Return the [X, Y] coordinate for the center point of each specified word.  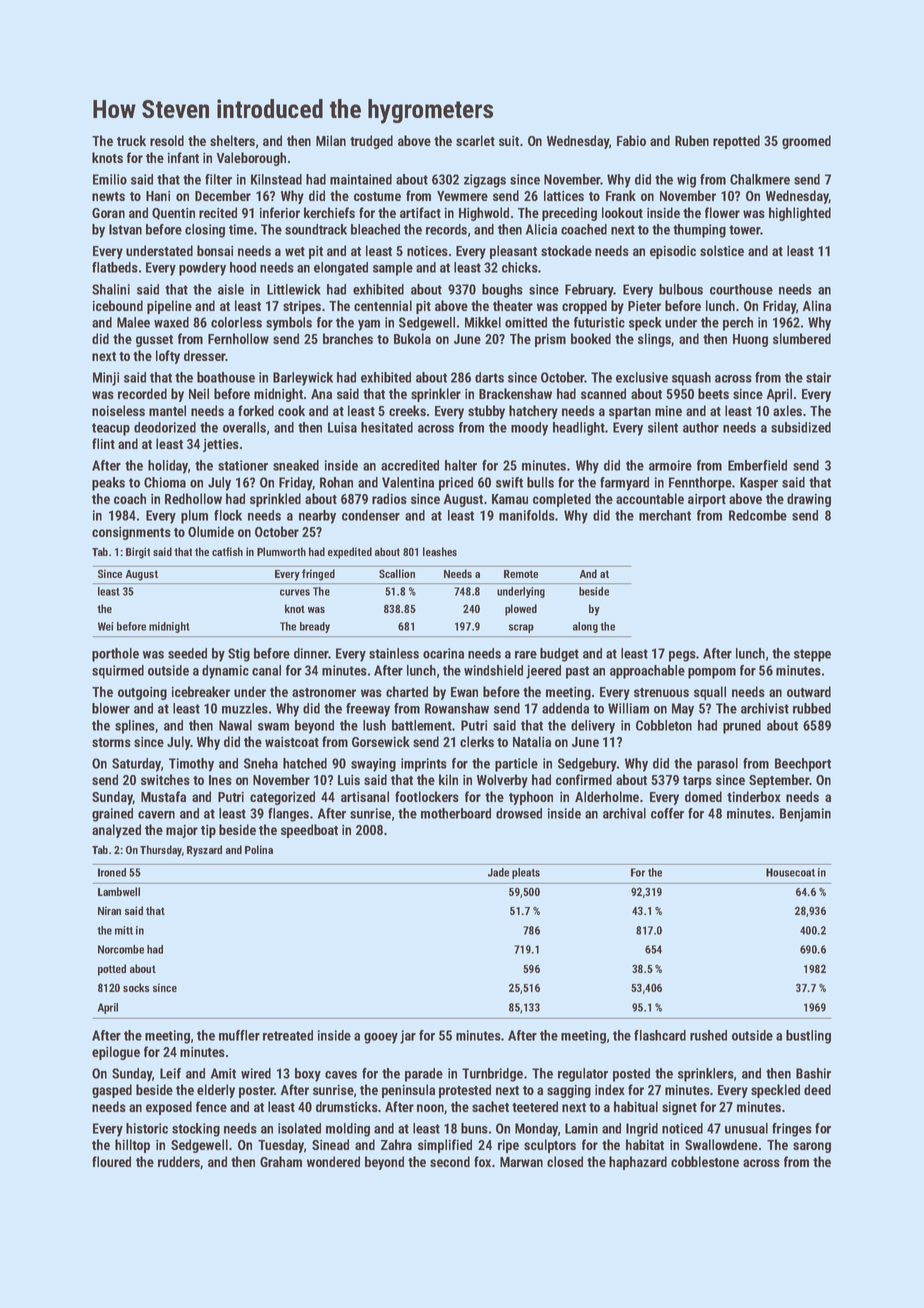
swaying [373, 765]
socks [136, 987]
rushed [708, 1035]
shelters [232, 140]
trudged [371, 142]
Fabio [631, 140]
